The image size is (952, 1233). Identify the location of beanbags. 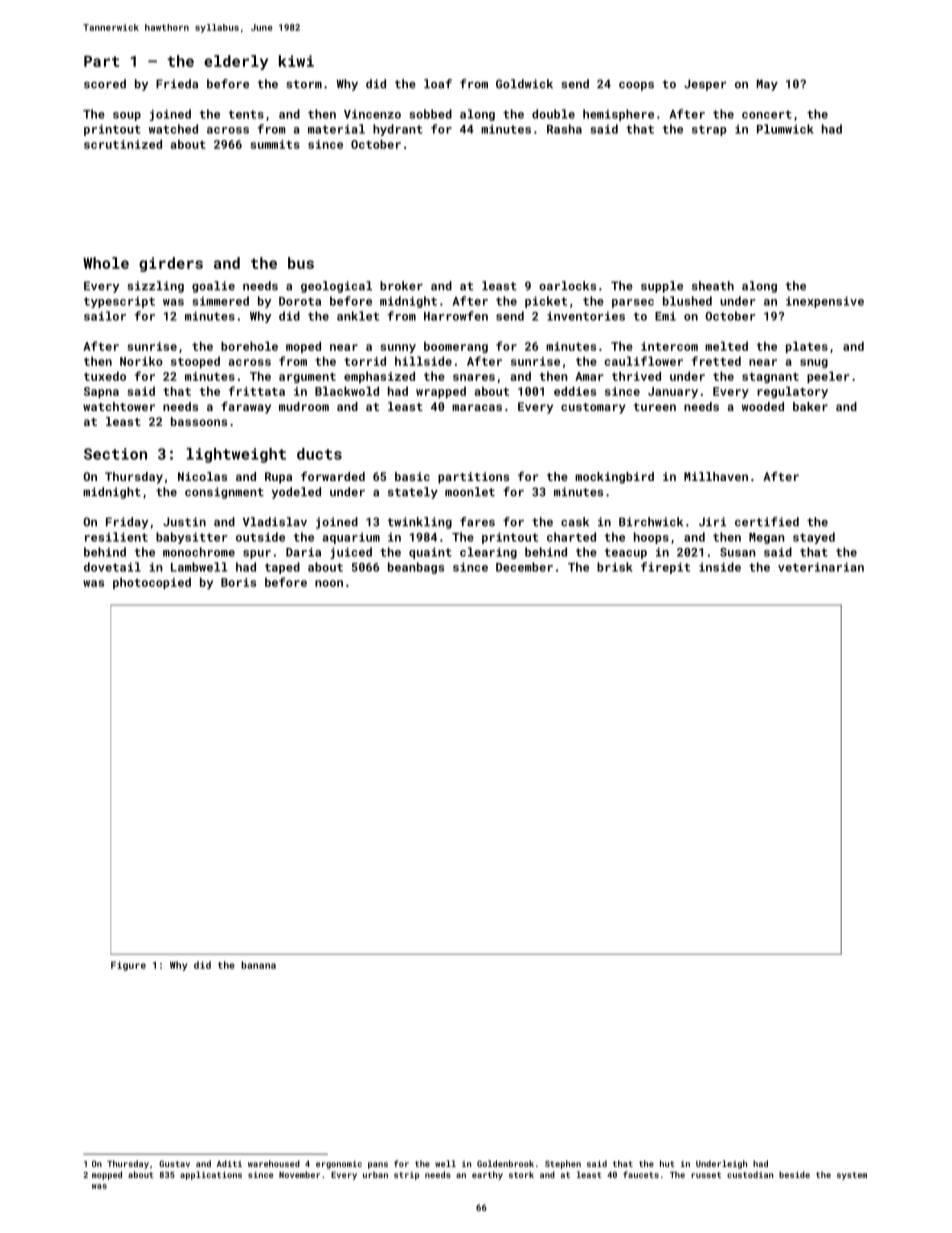
(416, 568).
